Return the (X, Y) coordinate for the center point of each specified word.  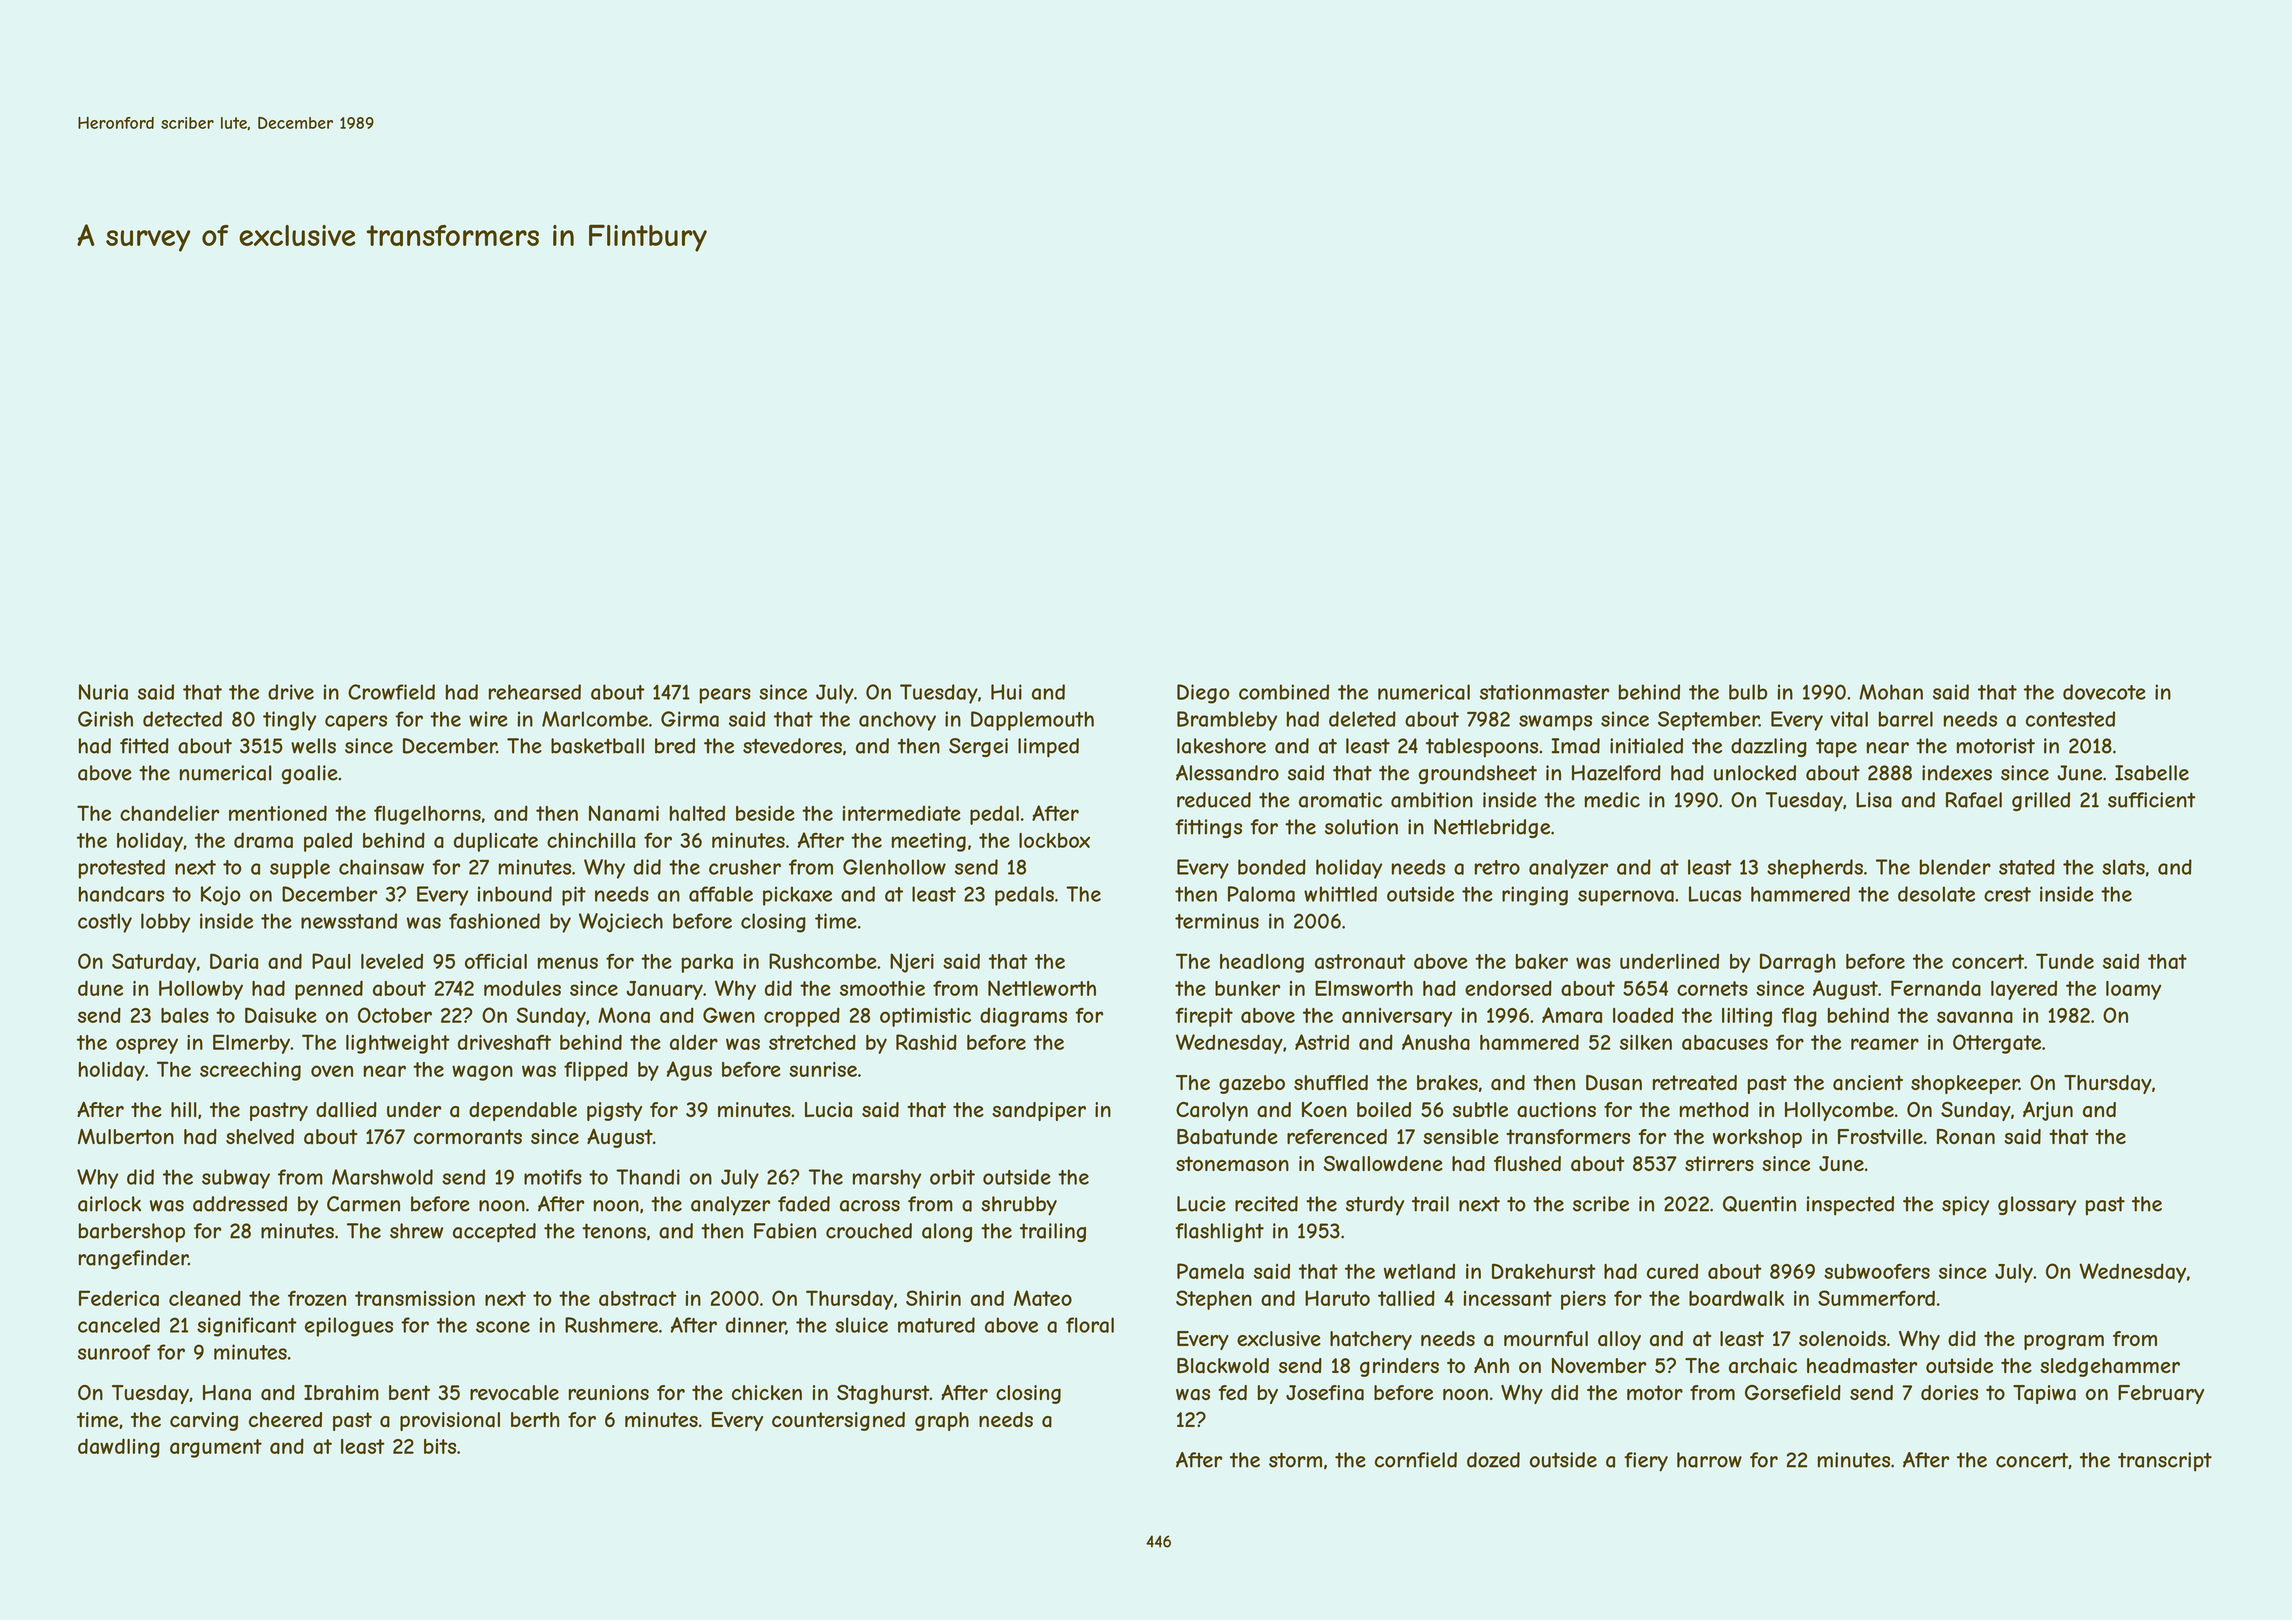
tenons (614, 1231)
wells (313, 746)
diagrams (1023, 1017)
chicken (767, 1392)
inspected (1850, 1206)
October (395, 1015)
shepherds (1815, 869)
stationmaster (1544, 692)
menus (568, 963)
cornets (1712, 988)
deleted (1362, 719)
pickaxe (797, 896)
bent (409, 1392)
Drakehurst (1544, 1271)
